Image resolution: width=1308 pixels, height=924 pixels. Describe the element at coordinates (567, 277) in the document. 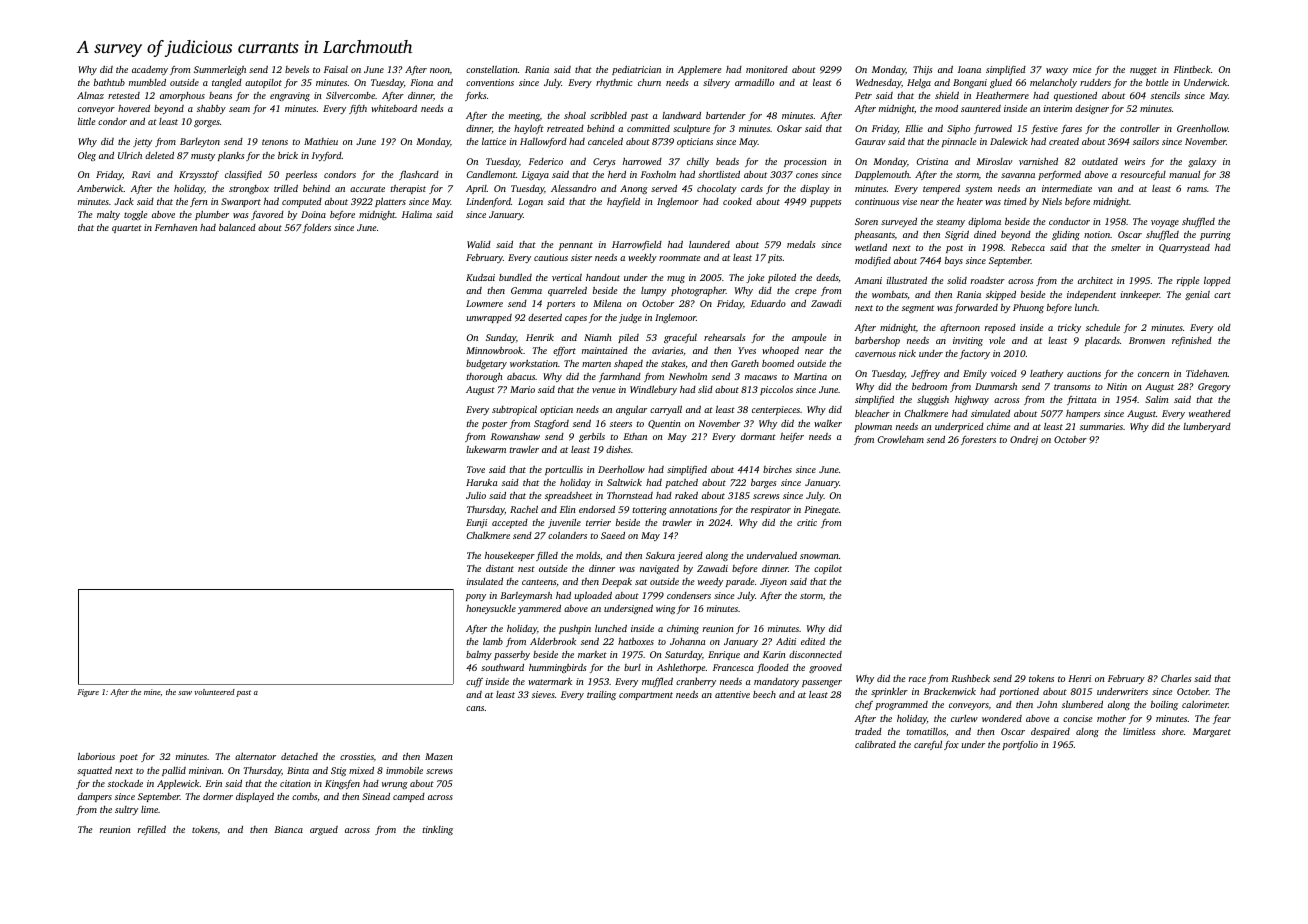

I see `vertical` at that location.
